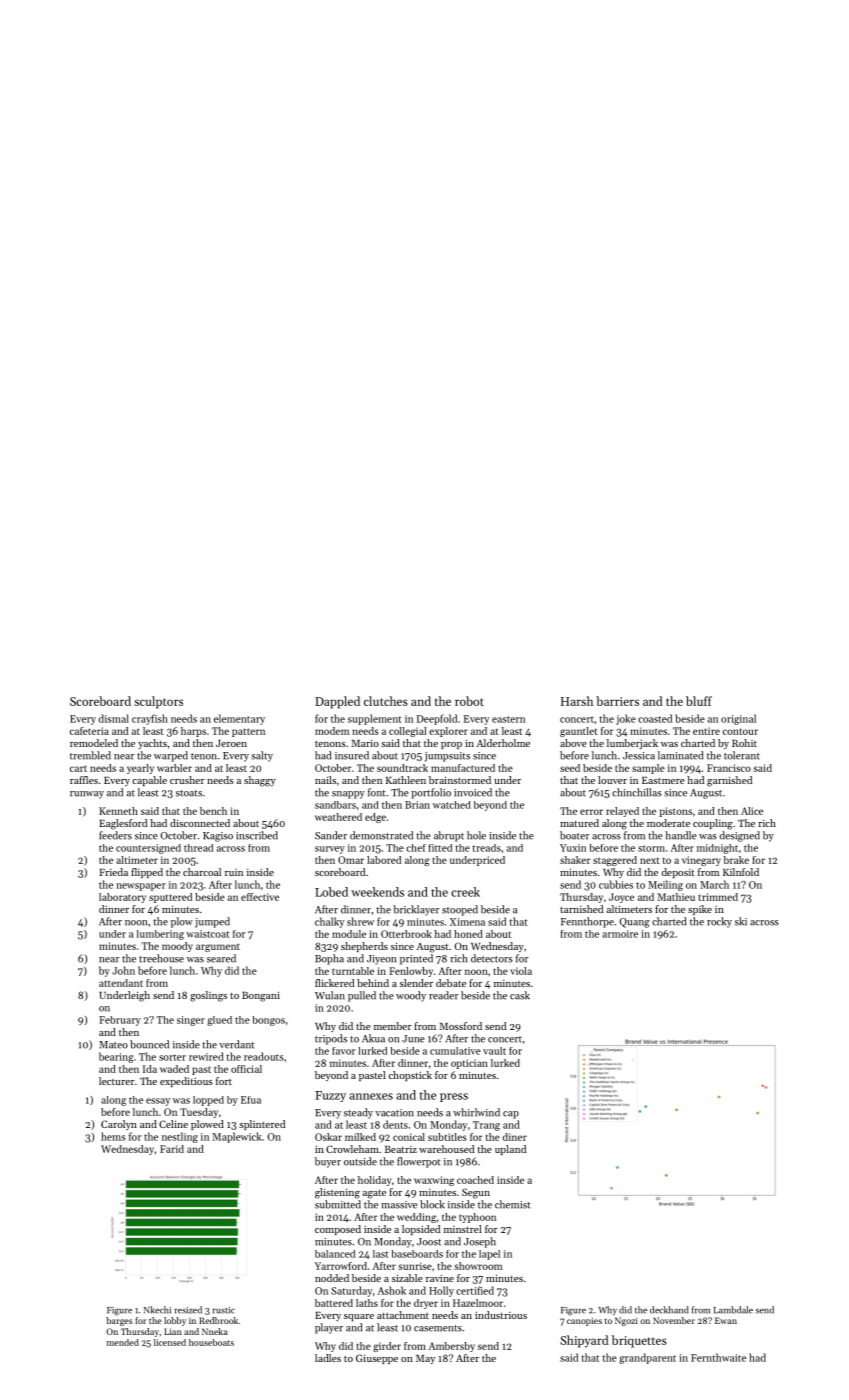 The width and height of the screenshot is (849, 1400). What do you see at coordinates (371, 1096) in the screenshot?
I see `annexes` at bounding box center [371, 1096].
